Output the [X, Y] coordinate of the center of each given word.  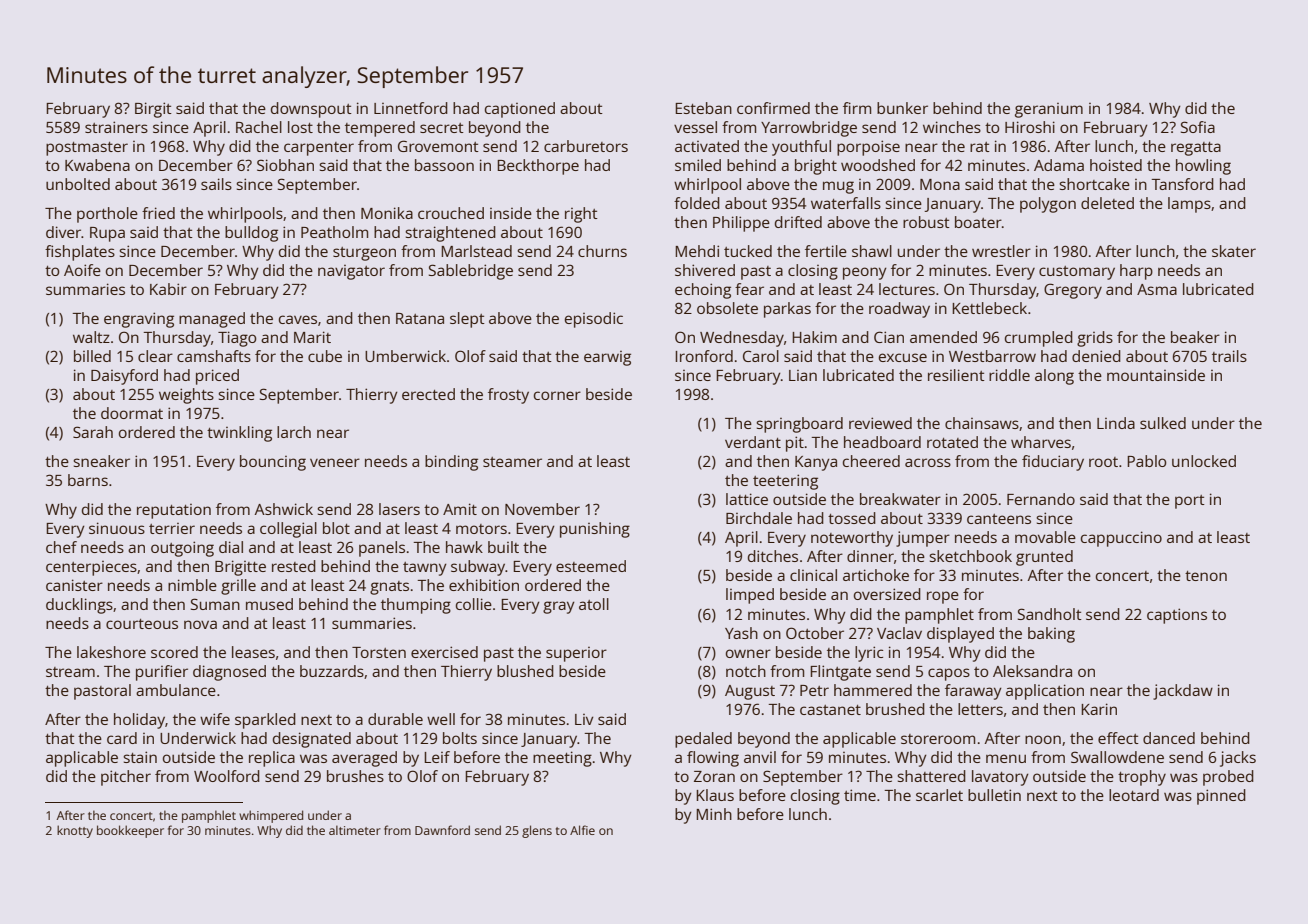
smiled [698, 165]
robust [926, 222]
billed [92, 356]
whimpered [271, 816]
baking [1051, 635]
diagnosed [229, 673]
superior [576, 654]
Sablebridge [471, 272]
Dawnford [442, 830]
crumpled [1039, 339]
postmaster [87, 149]
